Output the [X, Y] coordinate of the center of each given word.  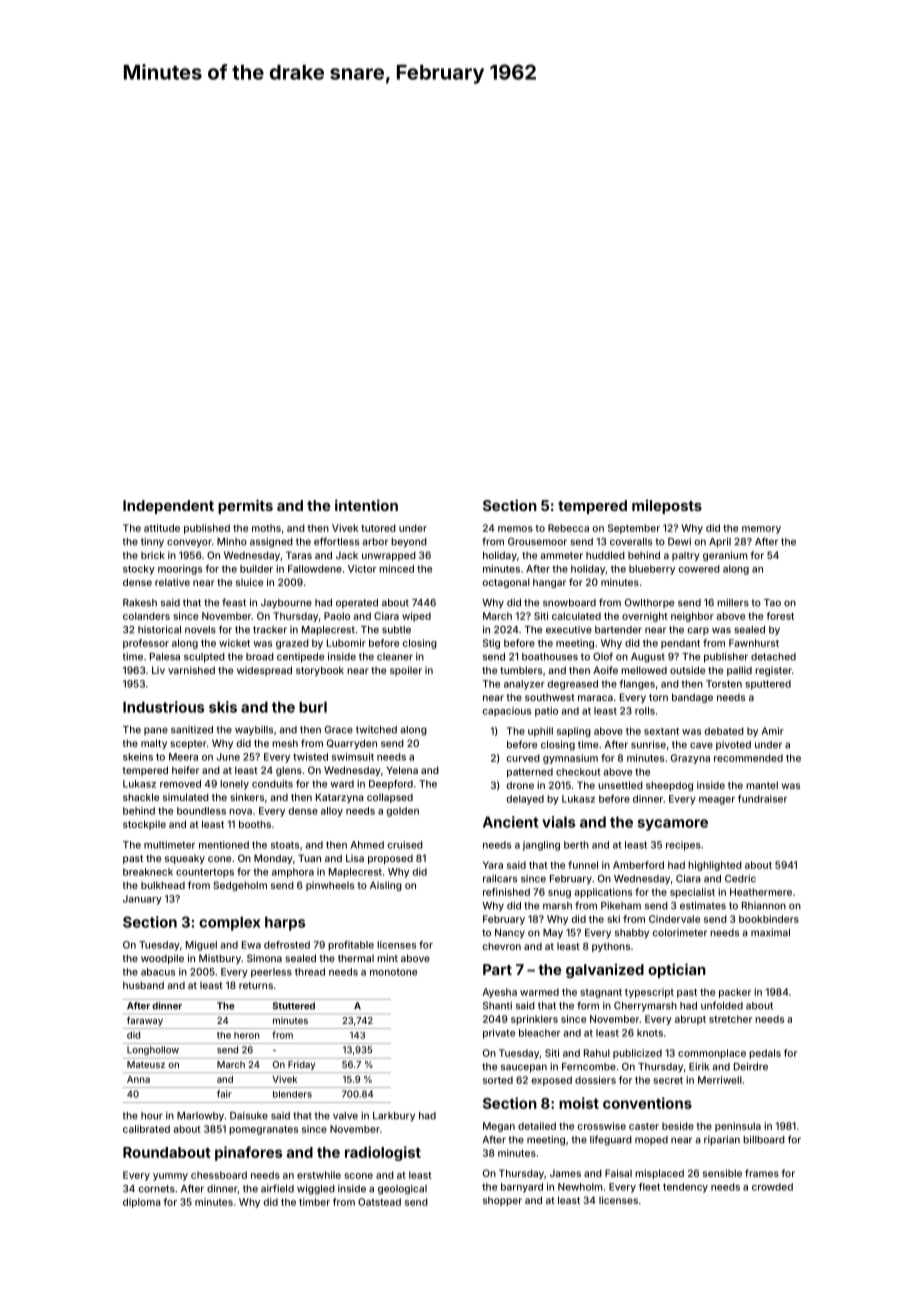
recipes [683, 846]
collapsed [390, 798]
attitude [162, 528]
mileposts [667, 506]
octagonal [506, 583]
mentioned [224, 845]
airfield [277, 1188]
